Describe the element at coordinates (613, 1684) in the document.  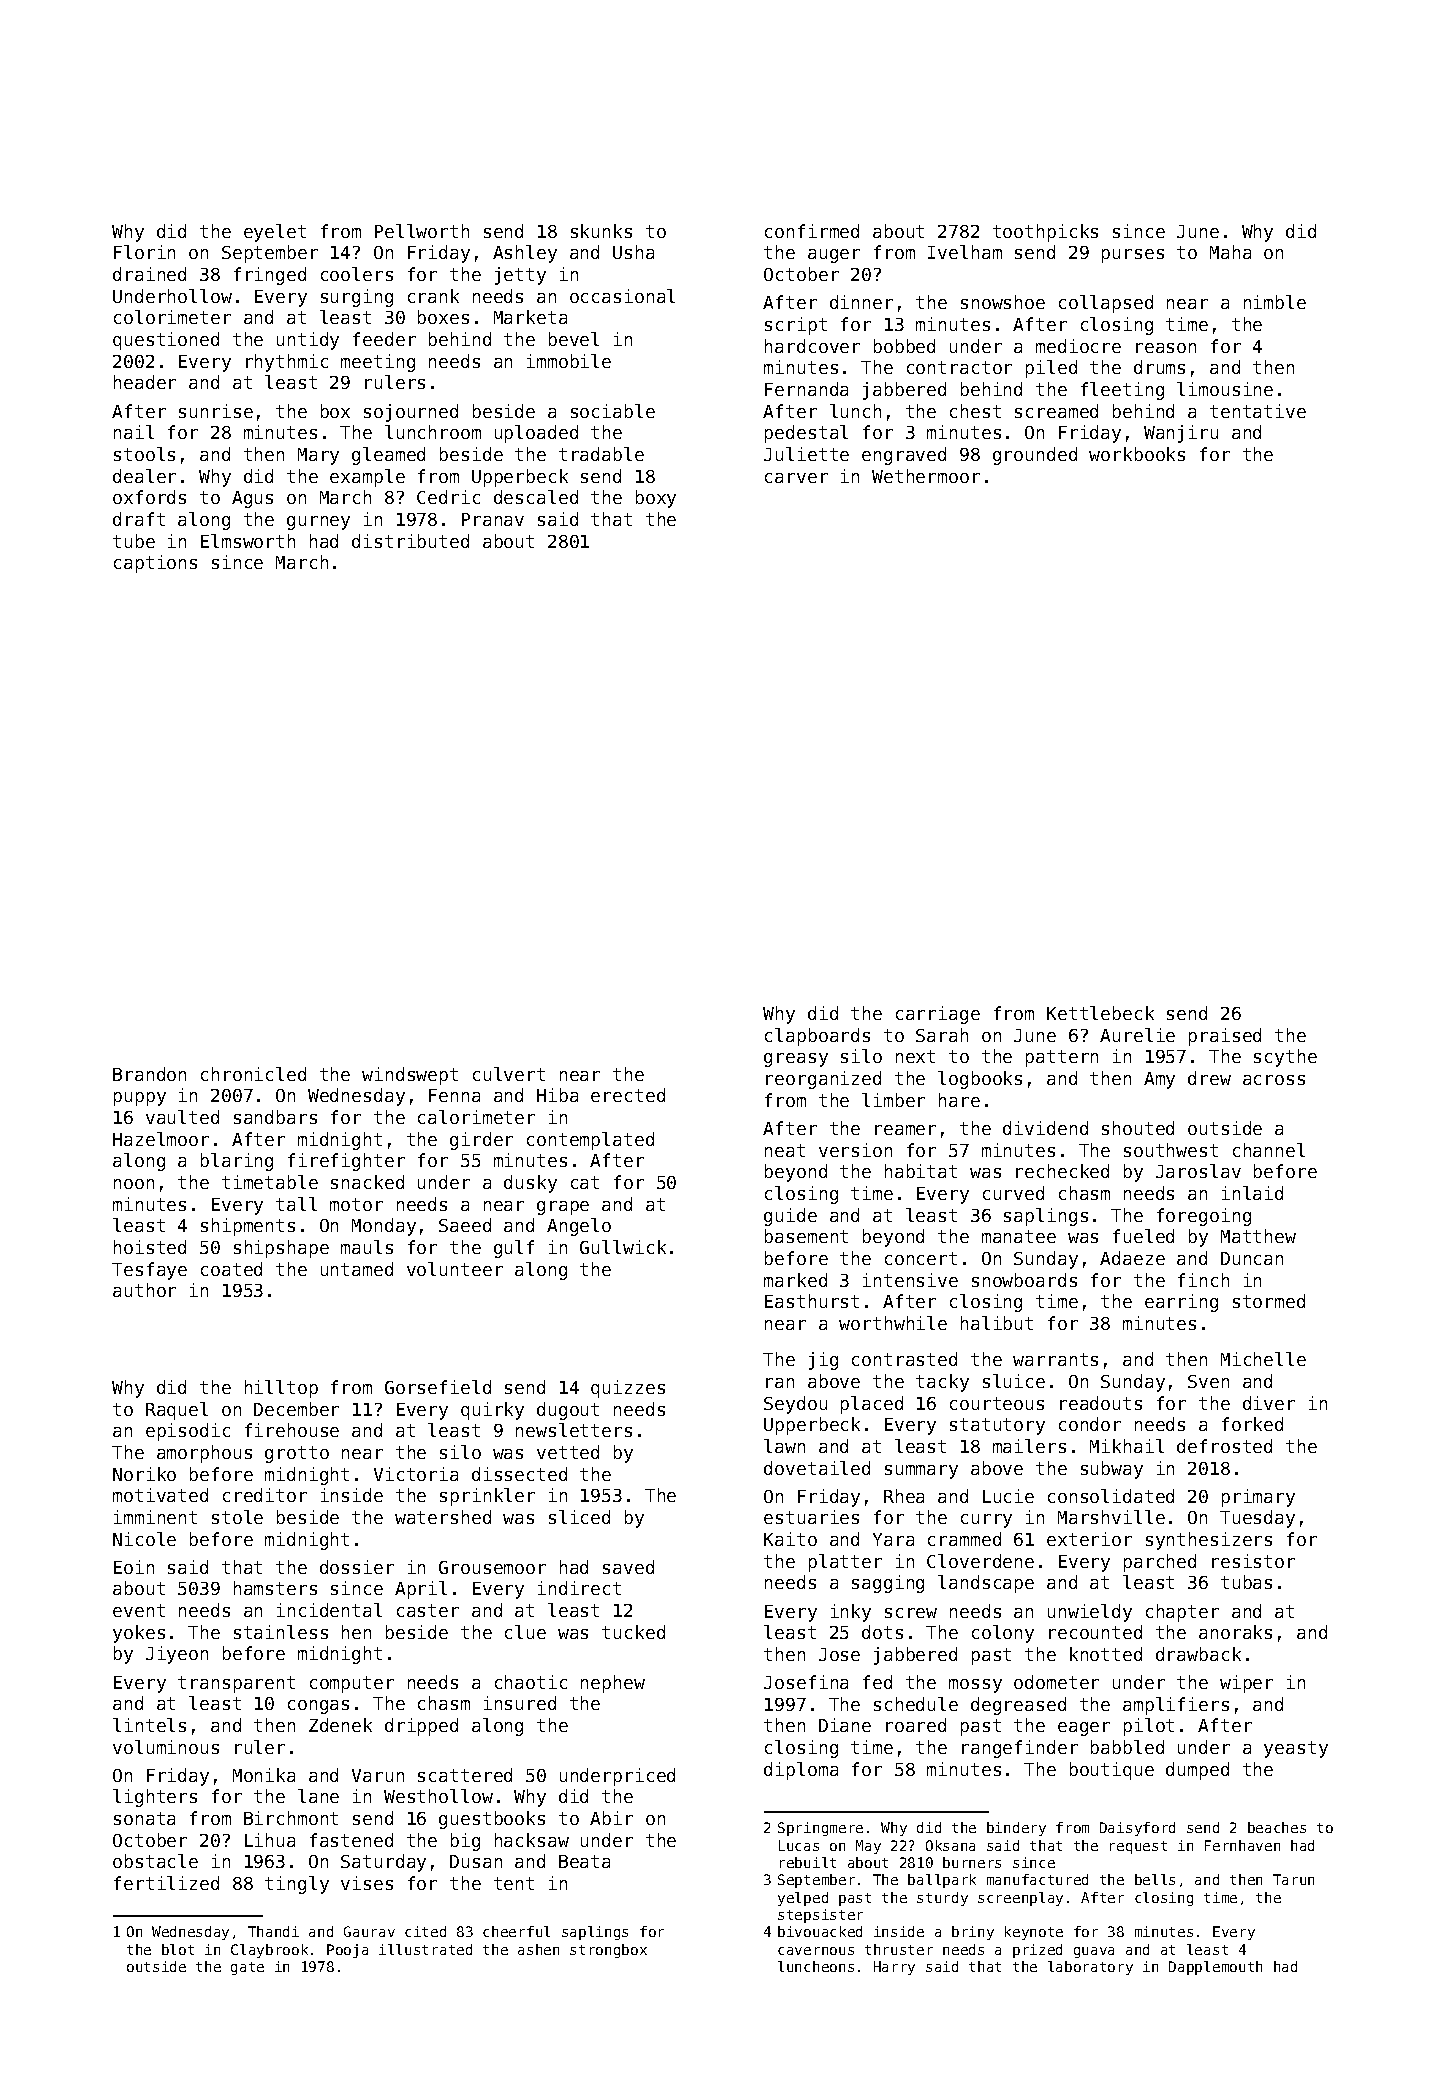
I see `nephew` at that location.
